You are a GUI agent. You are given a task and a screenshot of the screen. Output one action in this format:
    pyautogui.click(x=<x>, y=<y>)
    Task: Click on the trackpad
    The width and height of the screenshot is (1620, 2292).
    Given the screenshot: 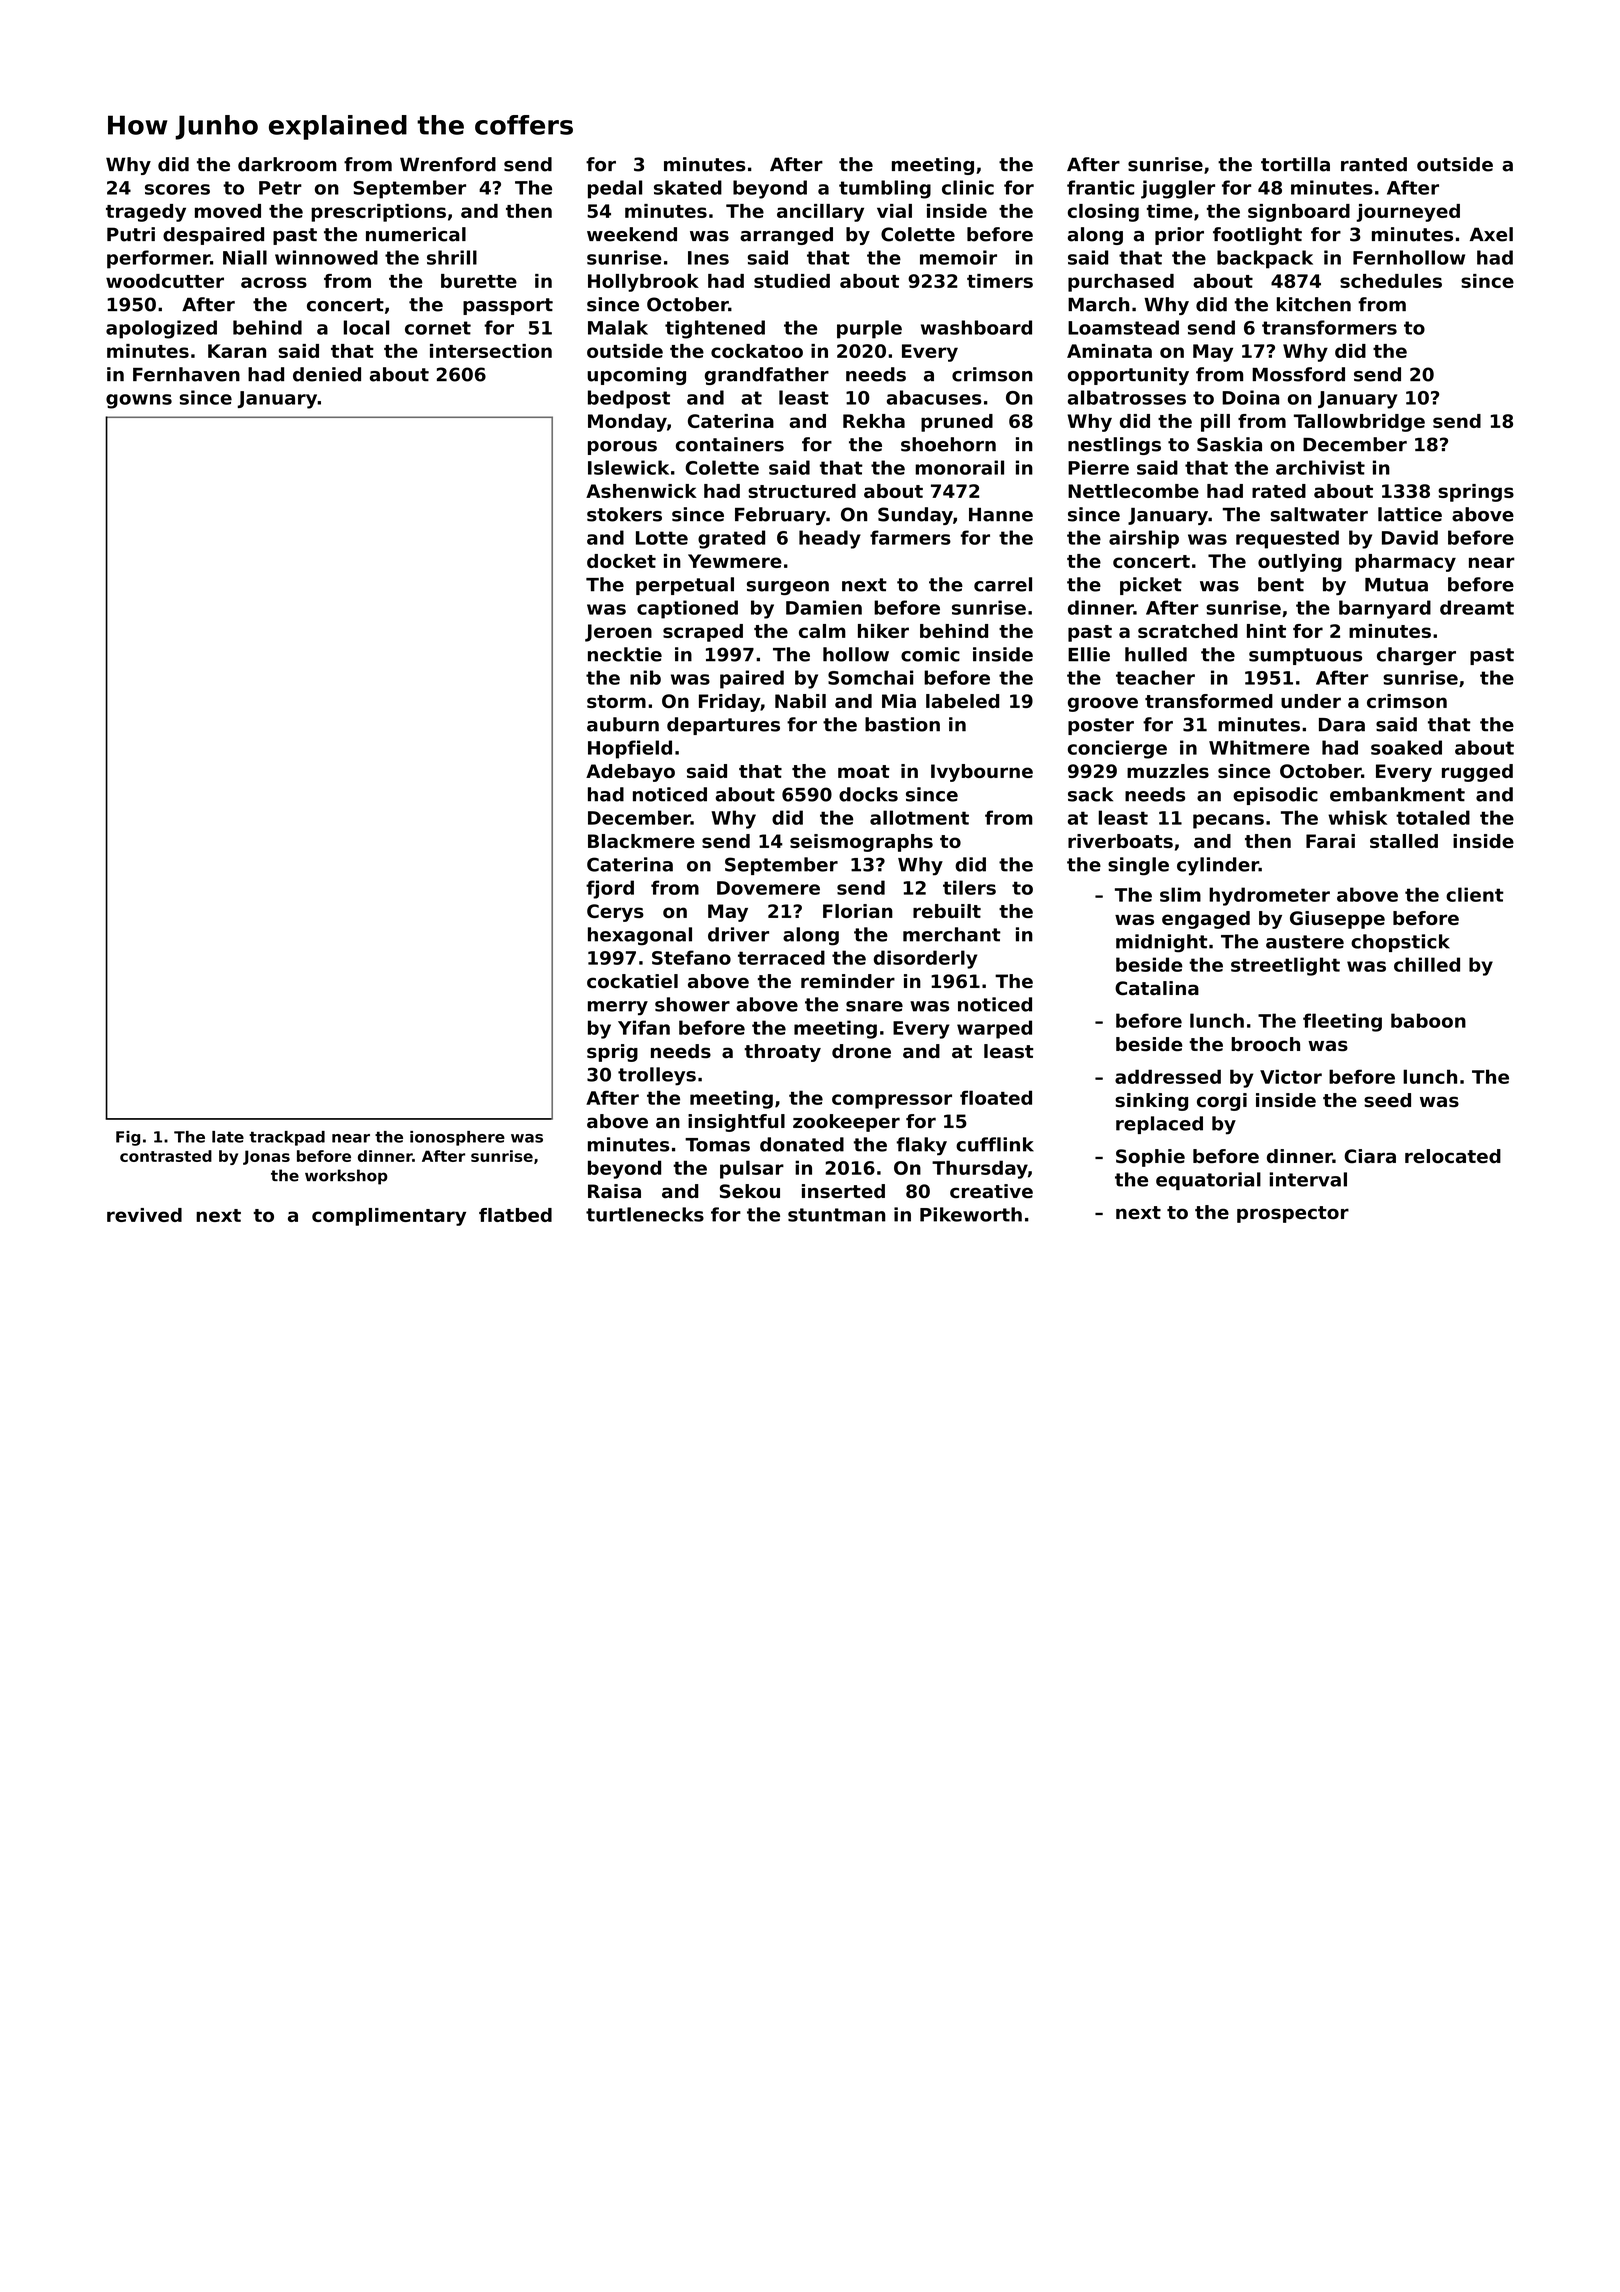 What is the action you would take?
    pyautogui.click(x=287, y=1138)
